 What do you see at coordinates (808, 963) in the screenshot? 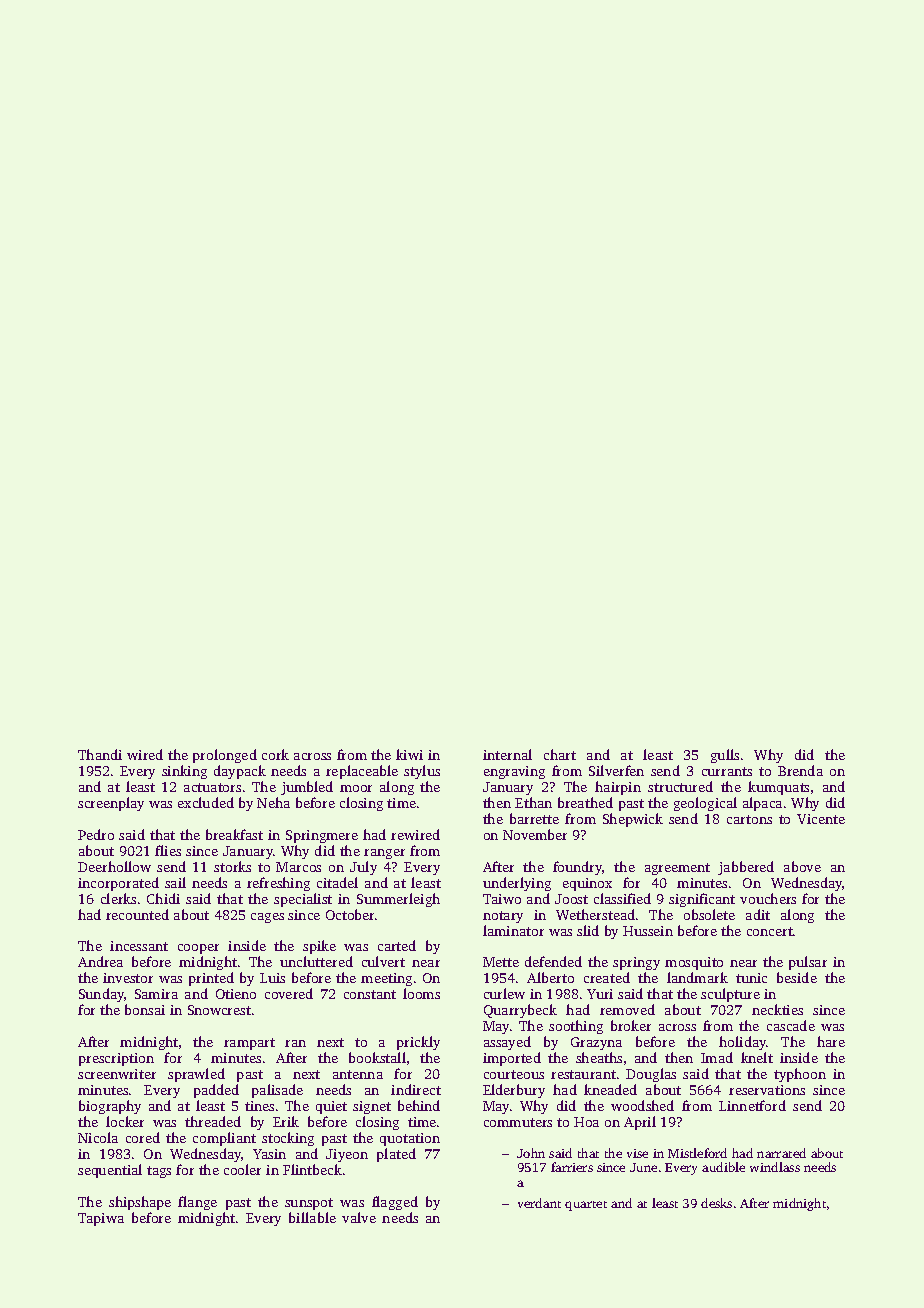
I see `pulsar` at bounding box center [808, 963].
